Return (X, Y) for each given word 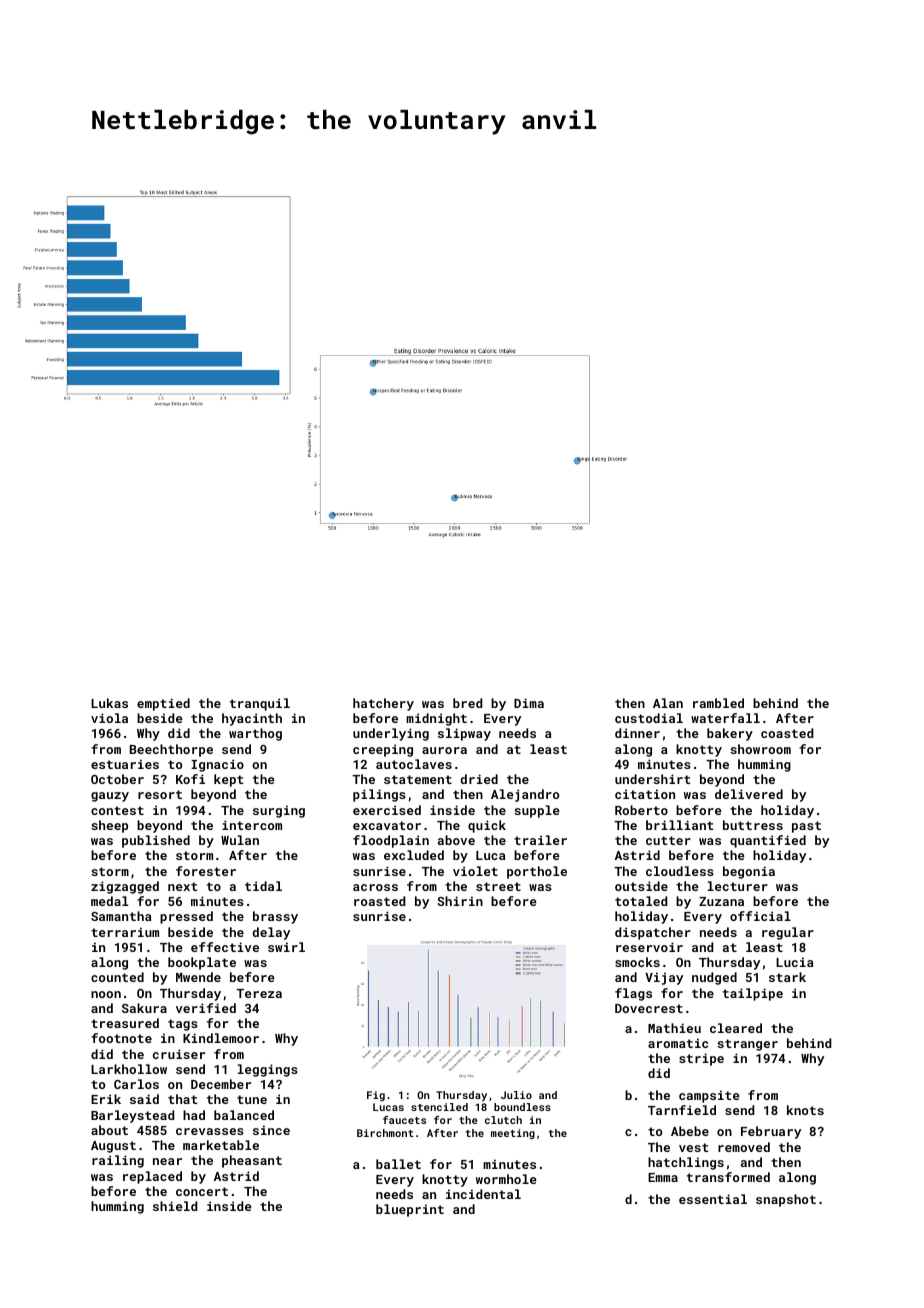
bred (467, 703)
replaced (152, 1177)
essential (713, 1199)
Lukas (109, 703)
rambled (718, 703)
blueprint (410, 1210)
